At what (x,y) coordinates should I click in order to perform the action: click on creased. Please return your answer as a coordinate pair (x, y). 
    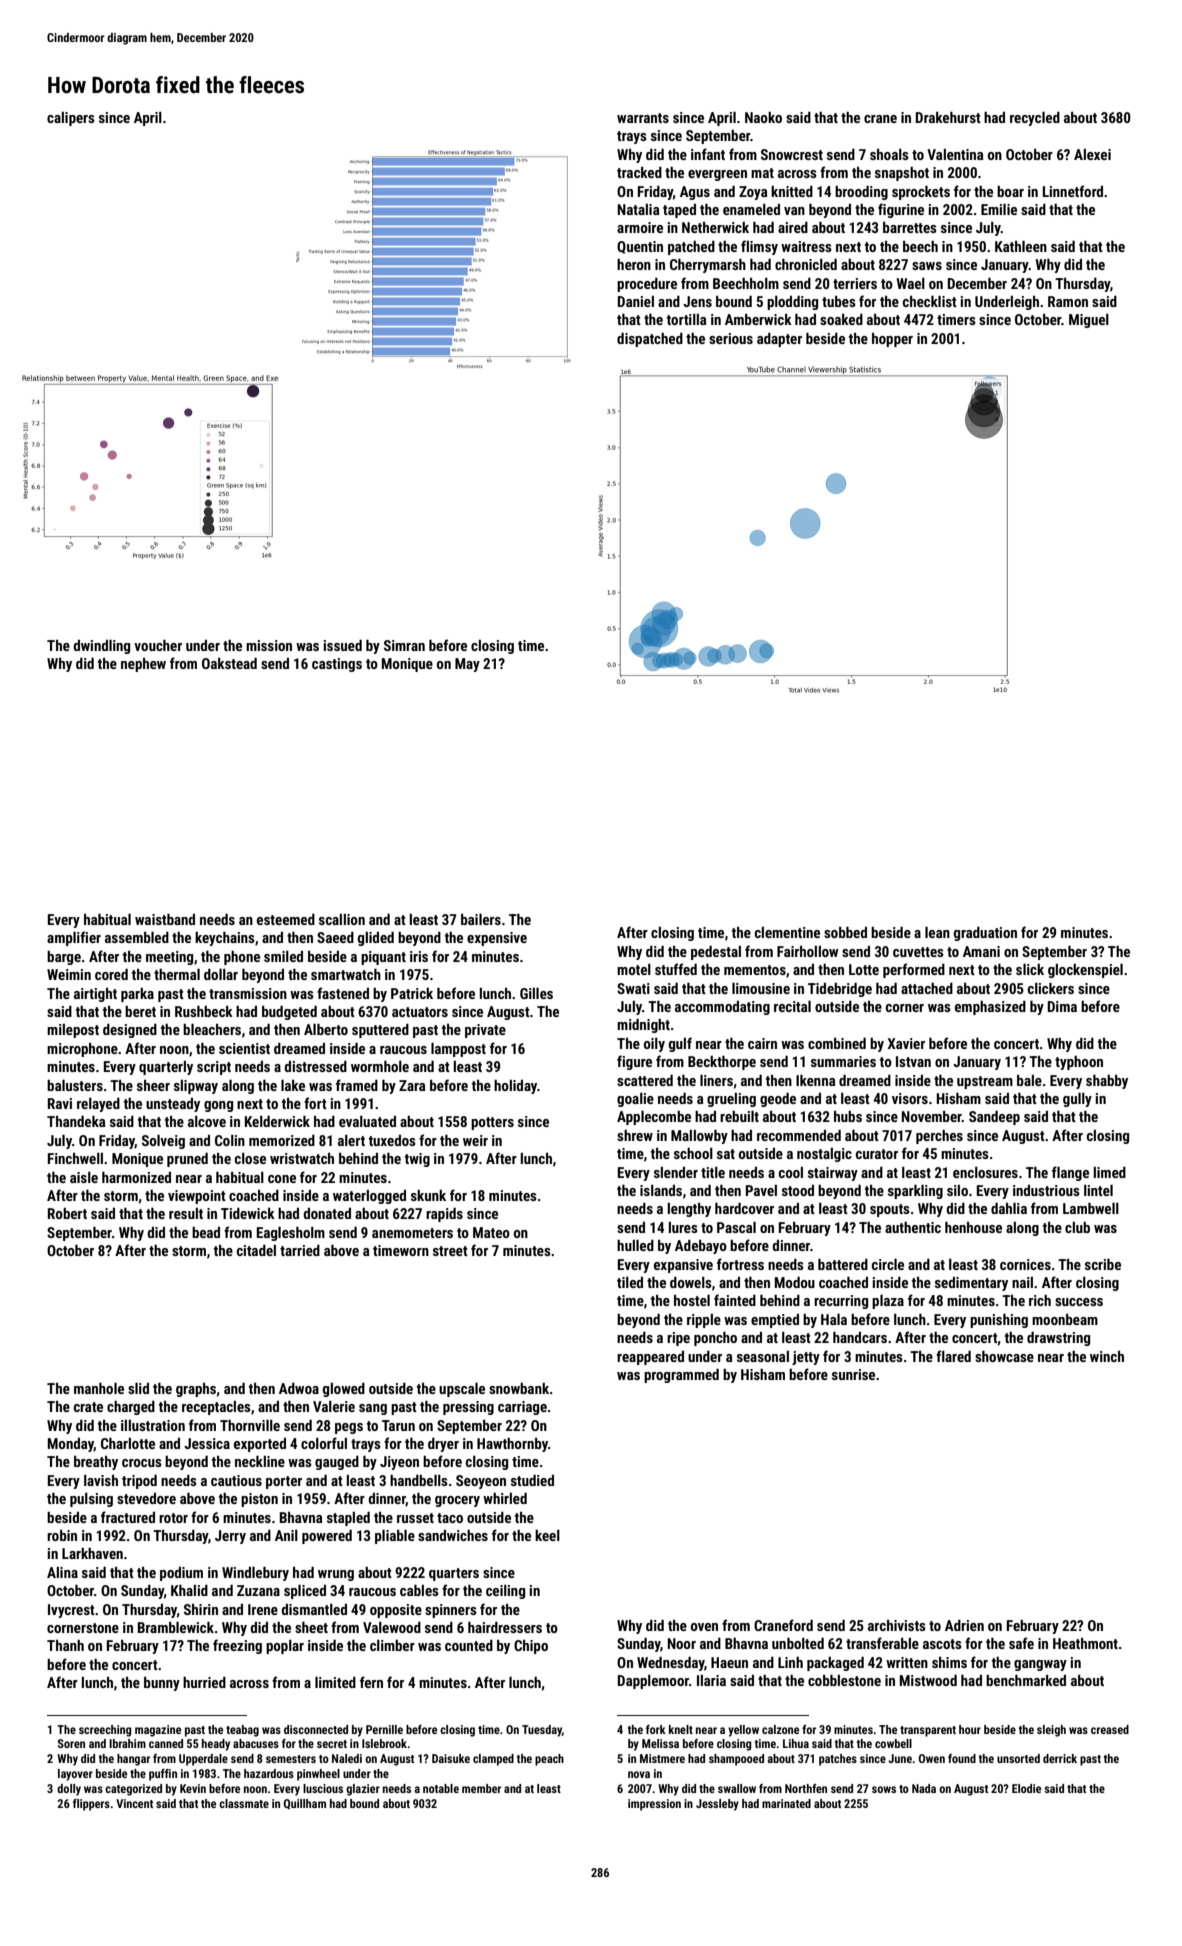
    Looking at the image, I should click on (1110, 1729).
